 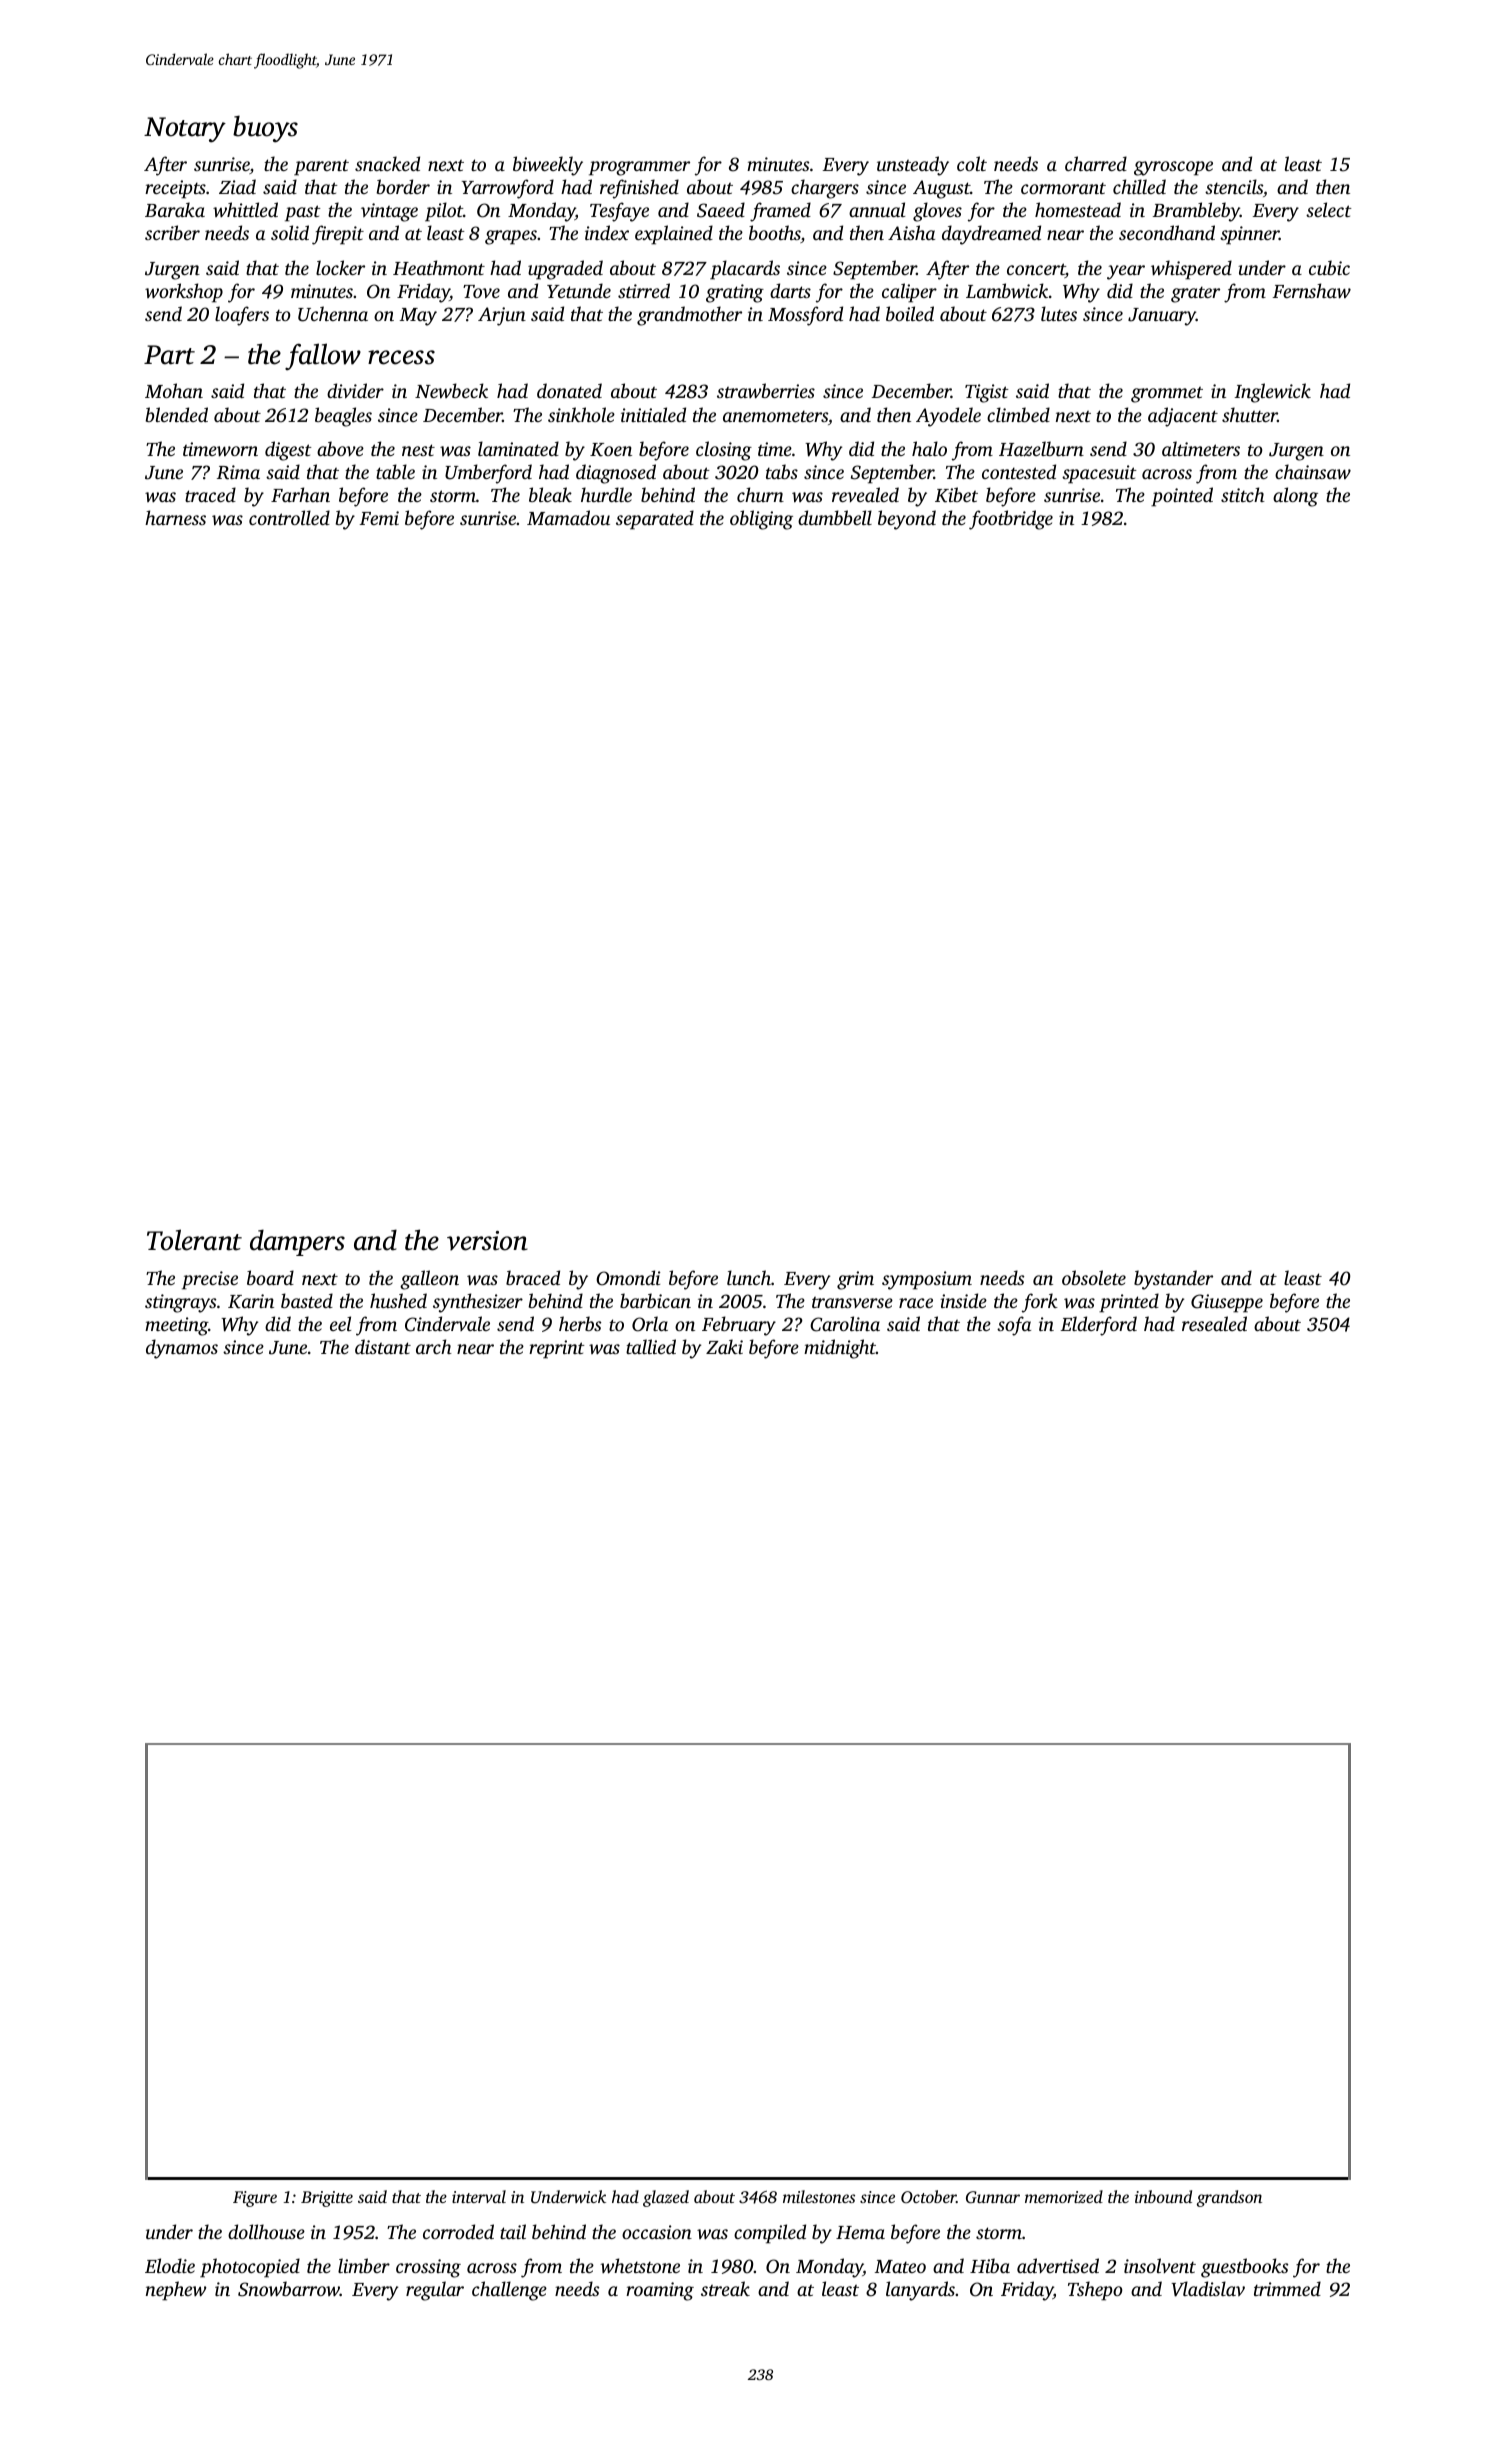 I want to click on challenge, so click(x=509, y=2291).
